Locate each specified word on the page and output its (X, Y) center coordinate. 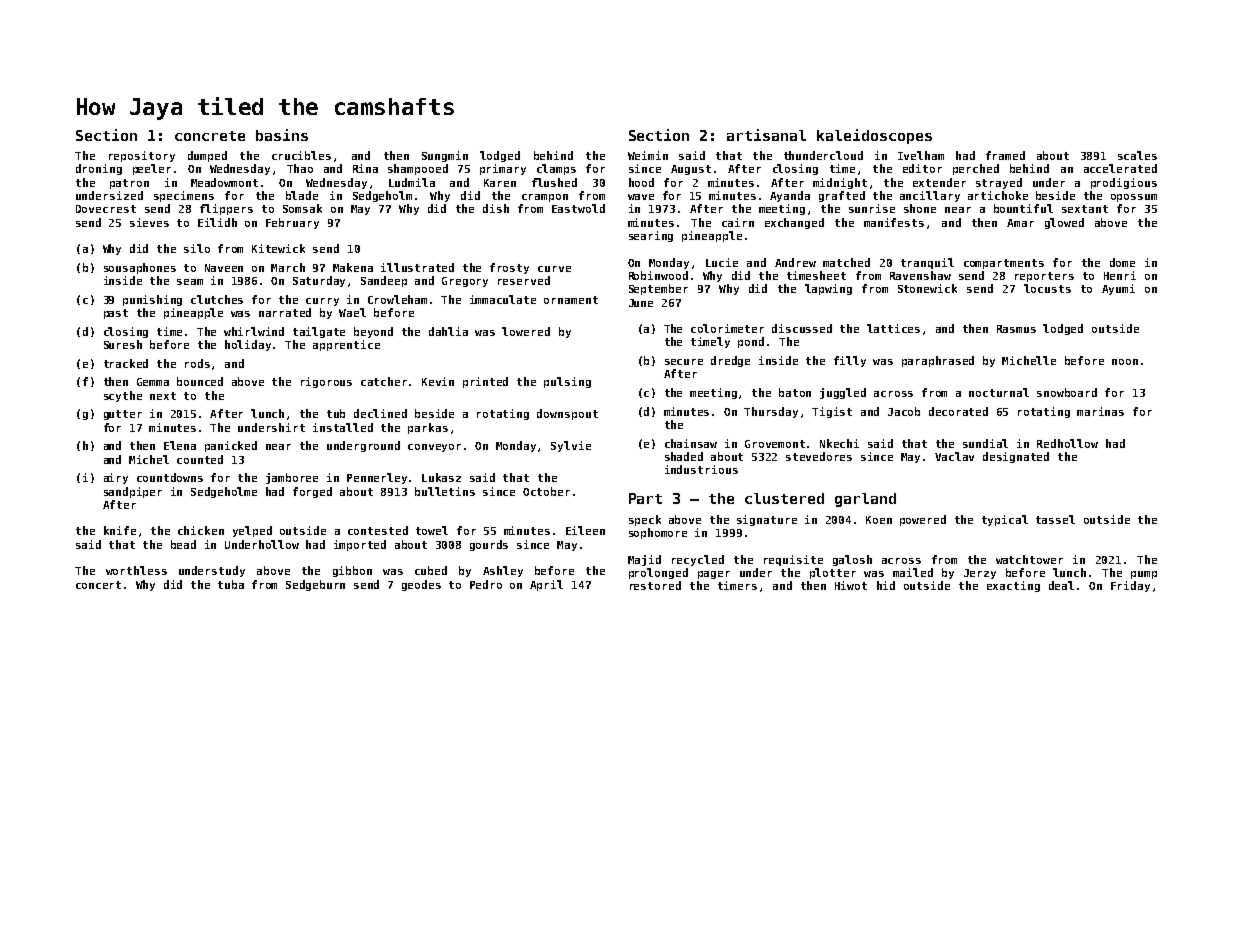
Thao (300, 168)
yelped (252, 531)
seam (190, 282)
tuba (231, 584)
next (163, 396)
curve (554, 269)
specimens (184, 196)
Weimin (648, 155)
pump (1144, 575)
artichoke (998, 195)
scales (1137, 155)
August (691, 170)
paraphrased (938, 361)
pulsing (567, 382)
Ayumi (1118, 289)
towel (432, 530)
